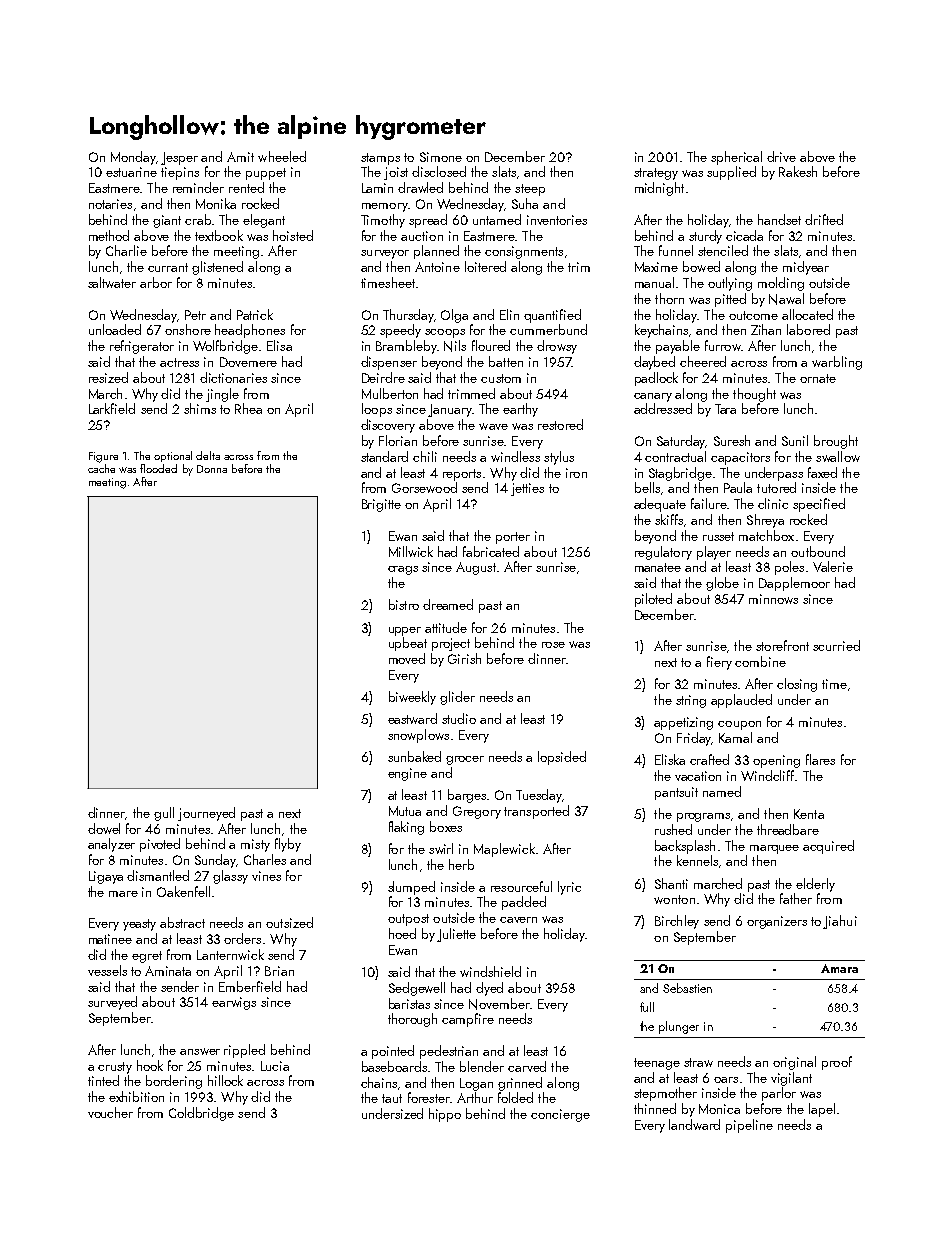 Image resolution: width=952 pixels, height=1233 pixels. What do you see at coordinates (201, 1114) in the image?
I see `Coldbridge` at bounding box center [201, 1114].
